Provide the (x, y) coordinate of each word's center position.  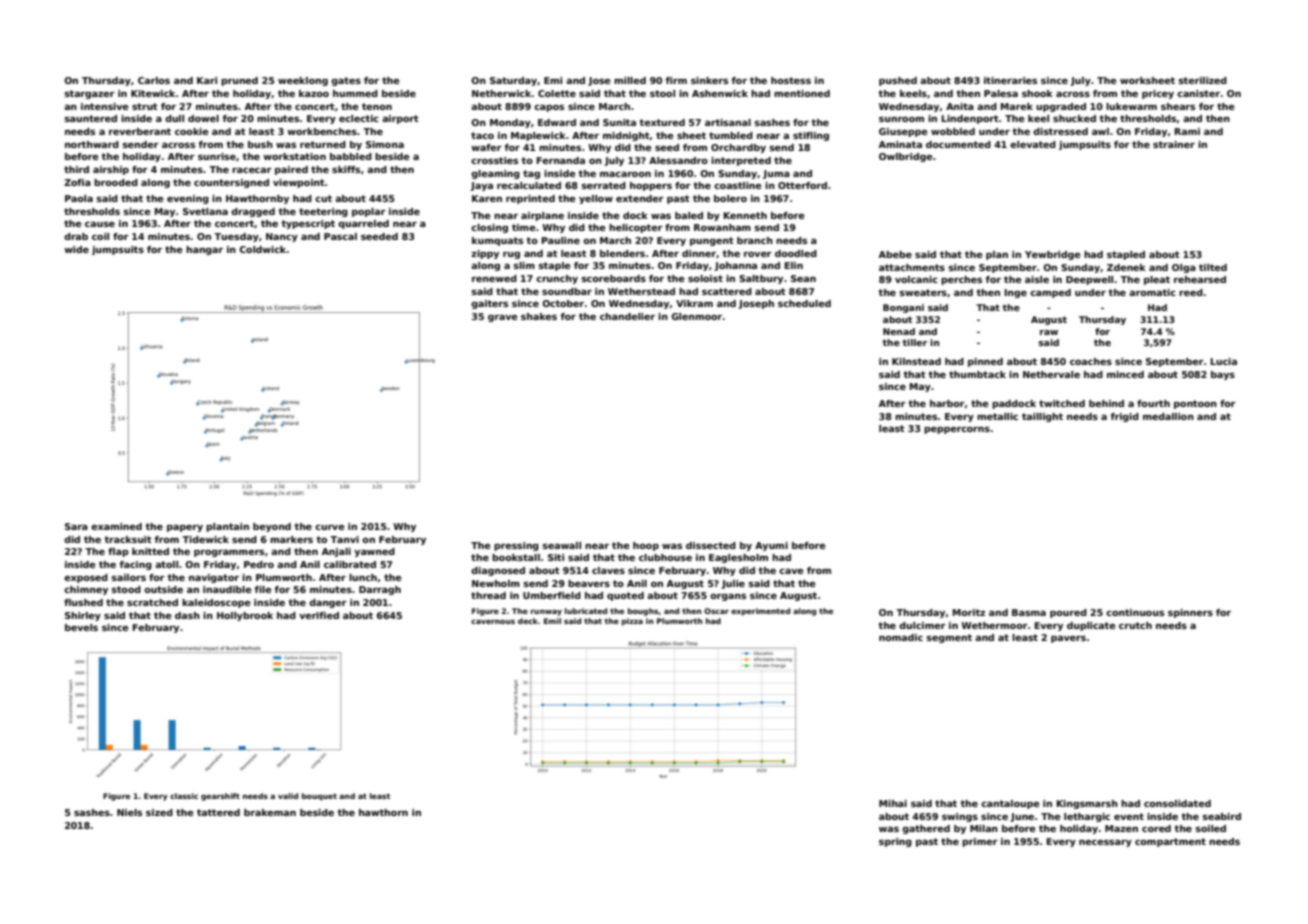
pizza (632, 622)
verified (319, 615)
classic (184, 796)
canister (1198, 93)
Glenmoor (696, 316)
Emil (552, 621)
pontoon (1195, 404)
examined (116, 526)
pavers (1068, 639)
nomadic (901, 637)
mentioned (802, 93)
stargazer (89, 94)
